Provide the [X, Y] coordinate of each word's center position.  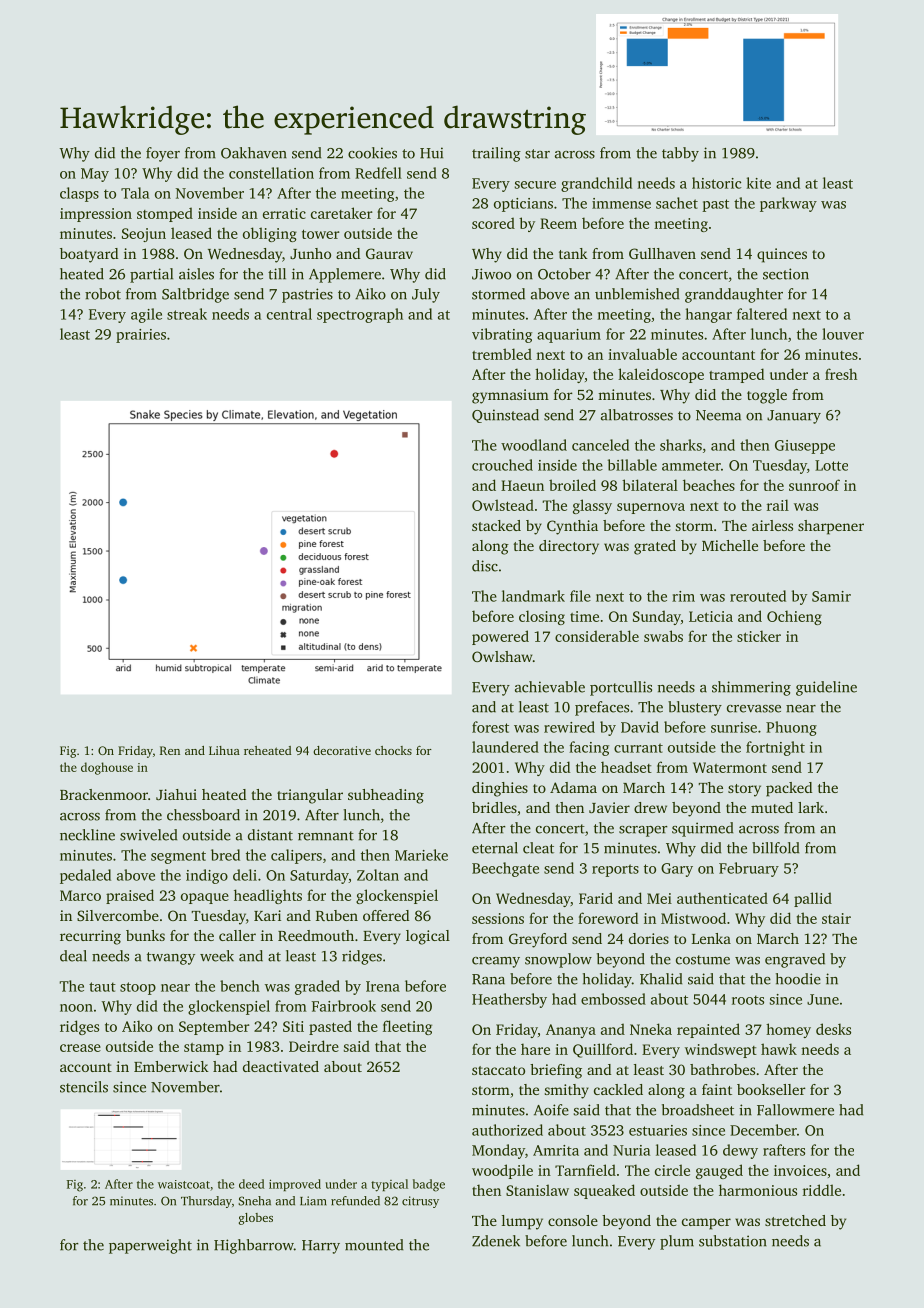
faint [717, 1089]
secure [535, 185]
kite [759, 183]
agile [146, 315]
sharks [681, 445]
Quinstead [505, 416]
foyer [163, 154]
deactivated [281, 1066]
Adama [573, 787]
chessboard [203, 815]
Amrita [556, 1150]
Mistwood [693, 918]
